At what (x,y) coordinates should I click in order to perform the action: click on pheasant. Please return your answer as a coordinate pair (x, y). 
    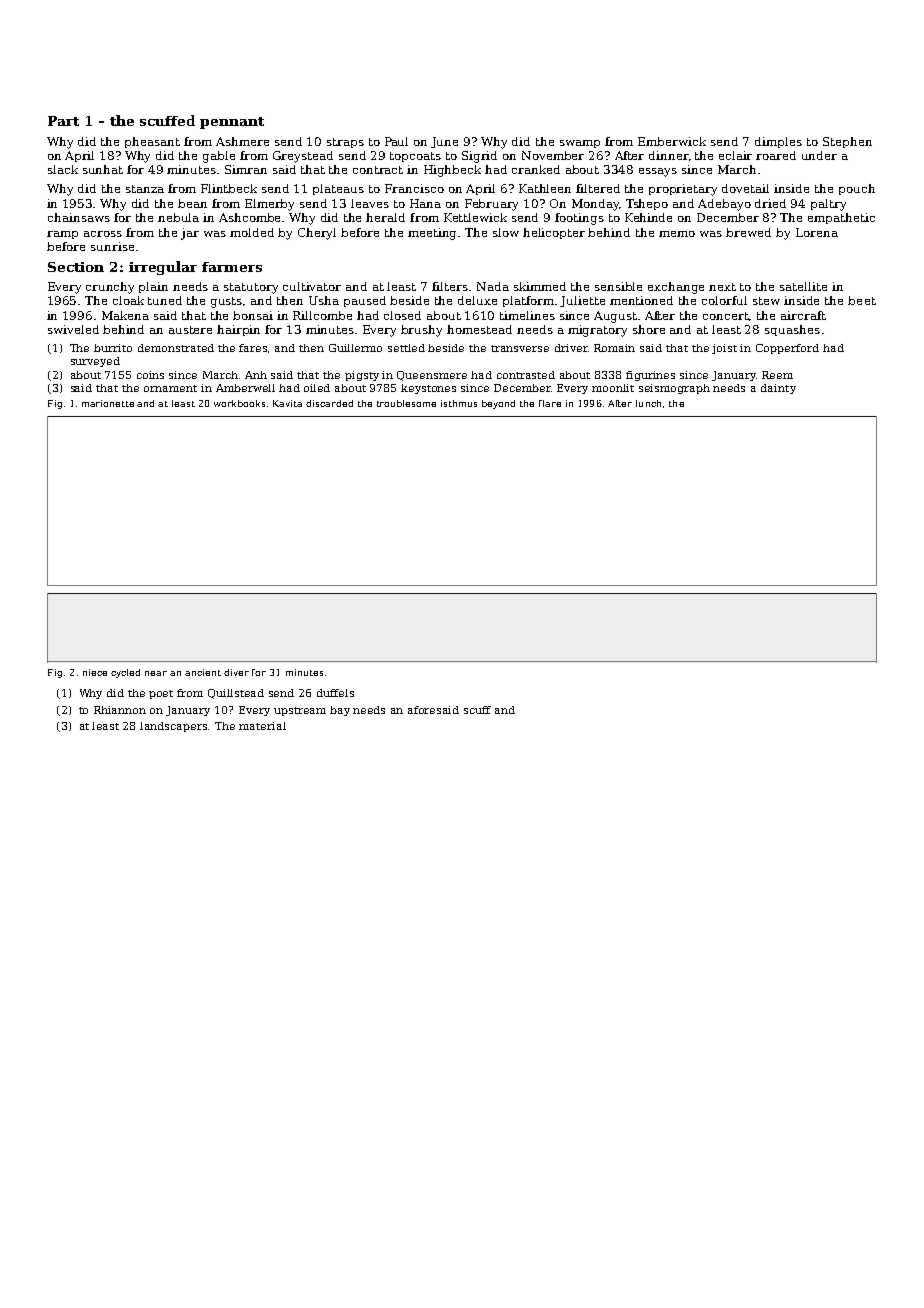
    Looking at the image, I should click on (152, 142).
